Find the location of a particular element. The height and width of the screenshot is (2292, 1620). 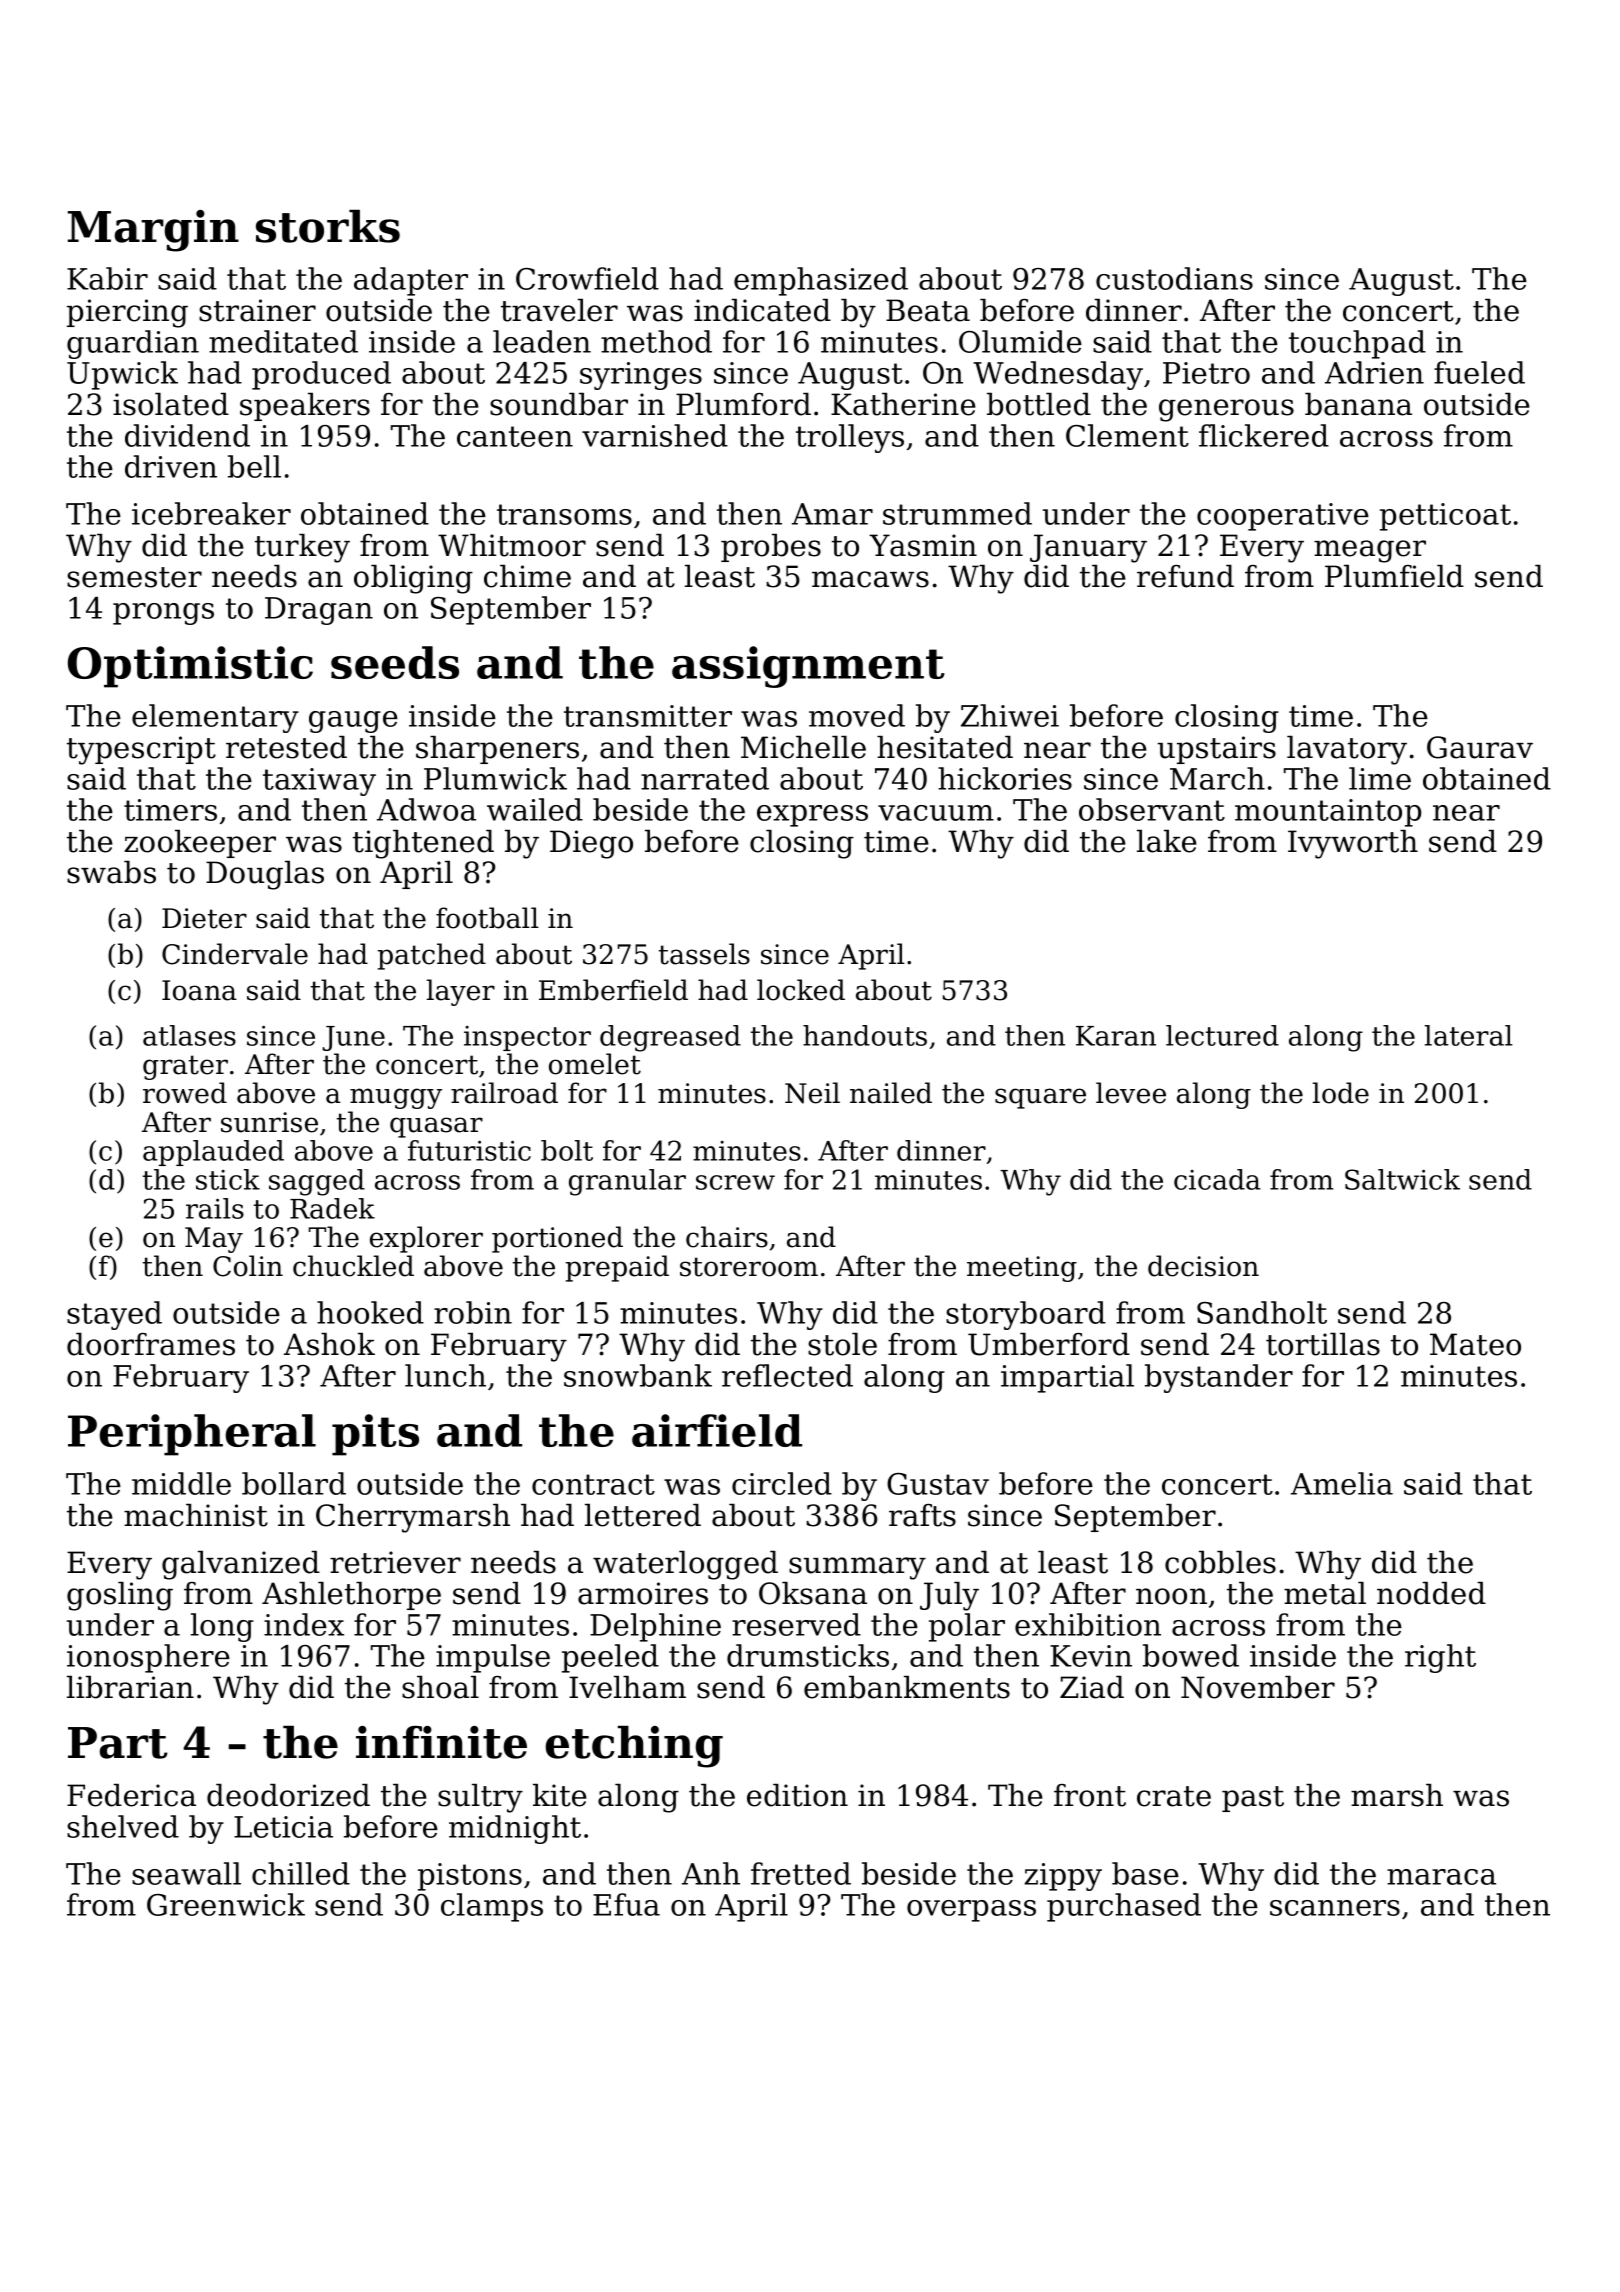

shelved is located at coordinates (123, 1826).
